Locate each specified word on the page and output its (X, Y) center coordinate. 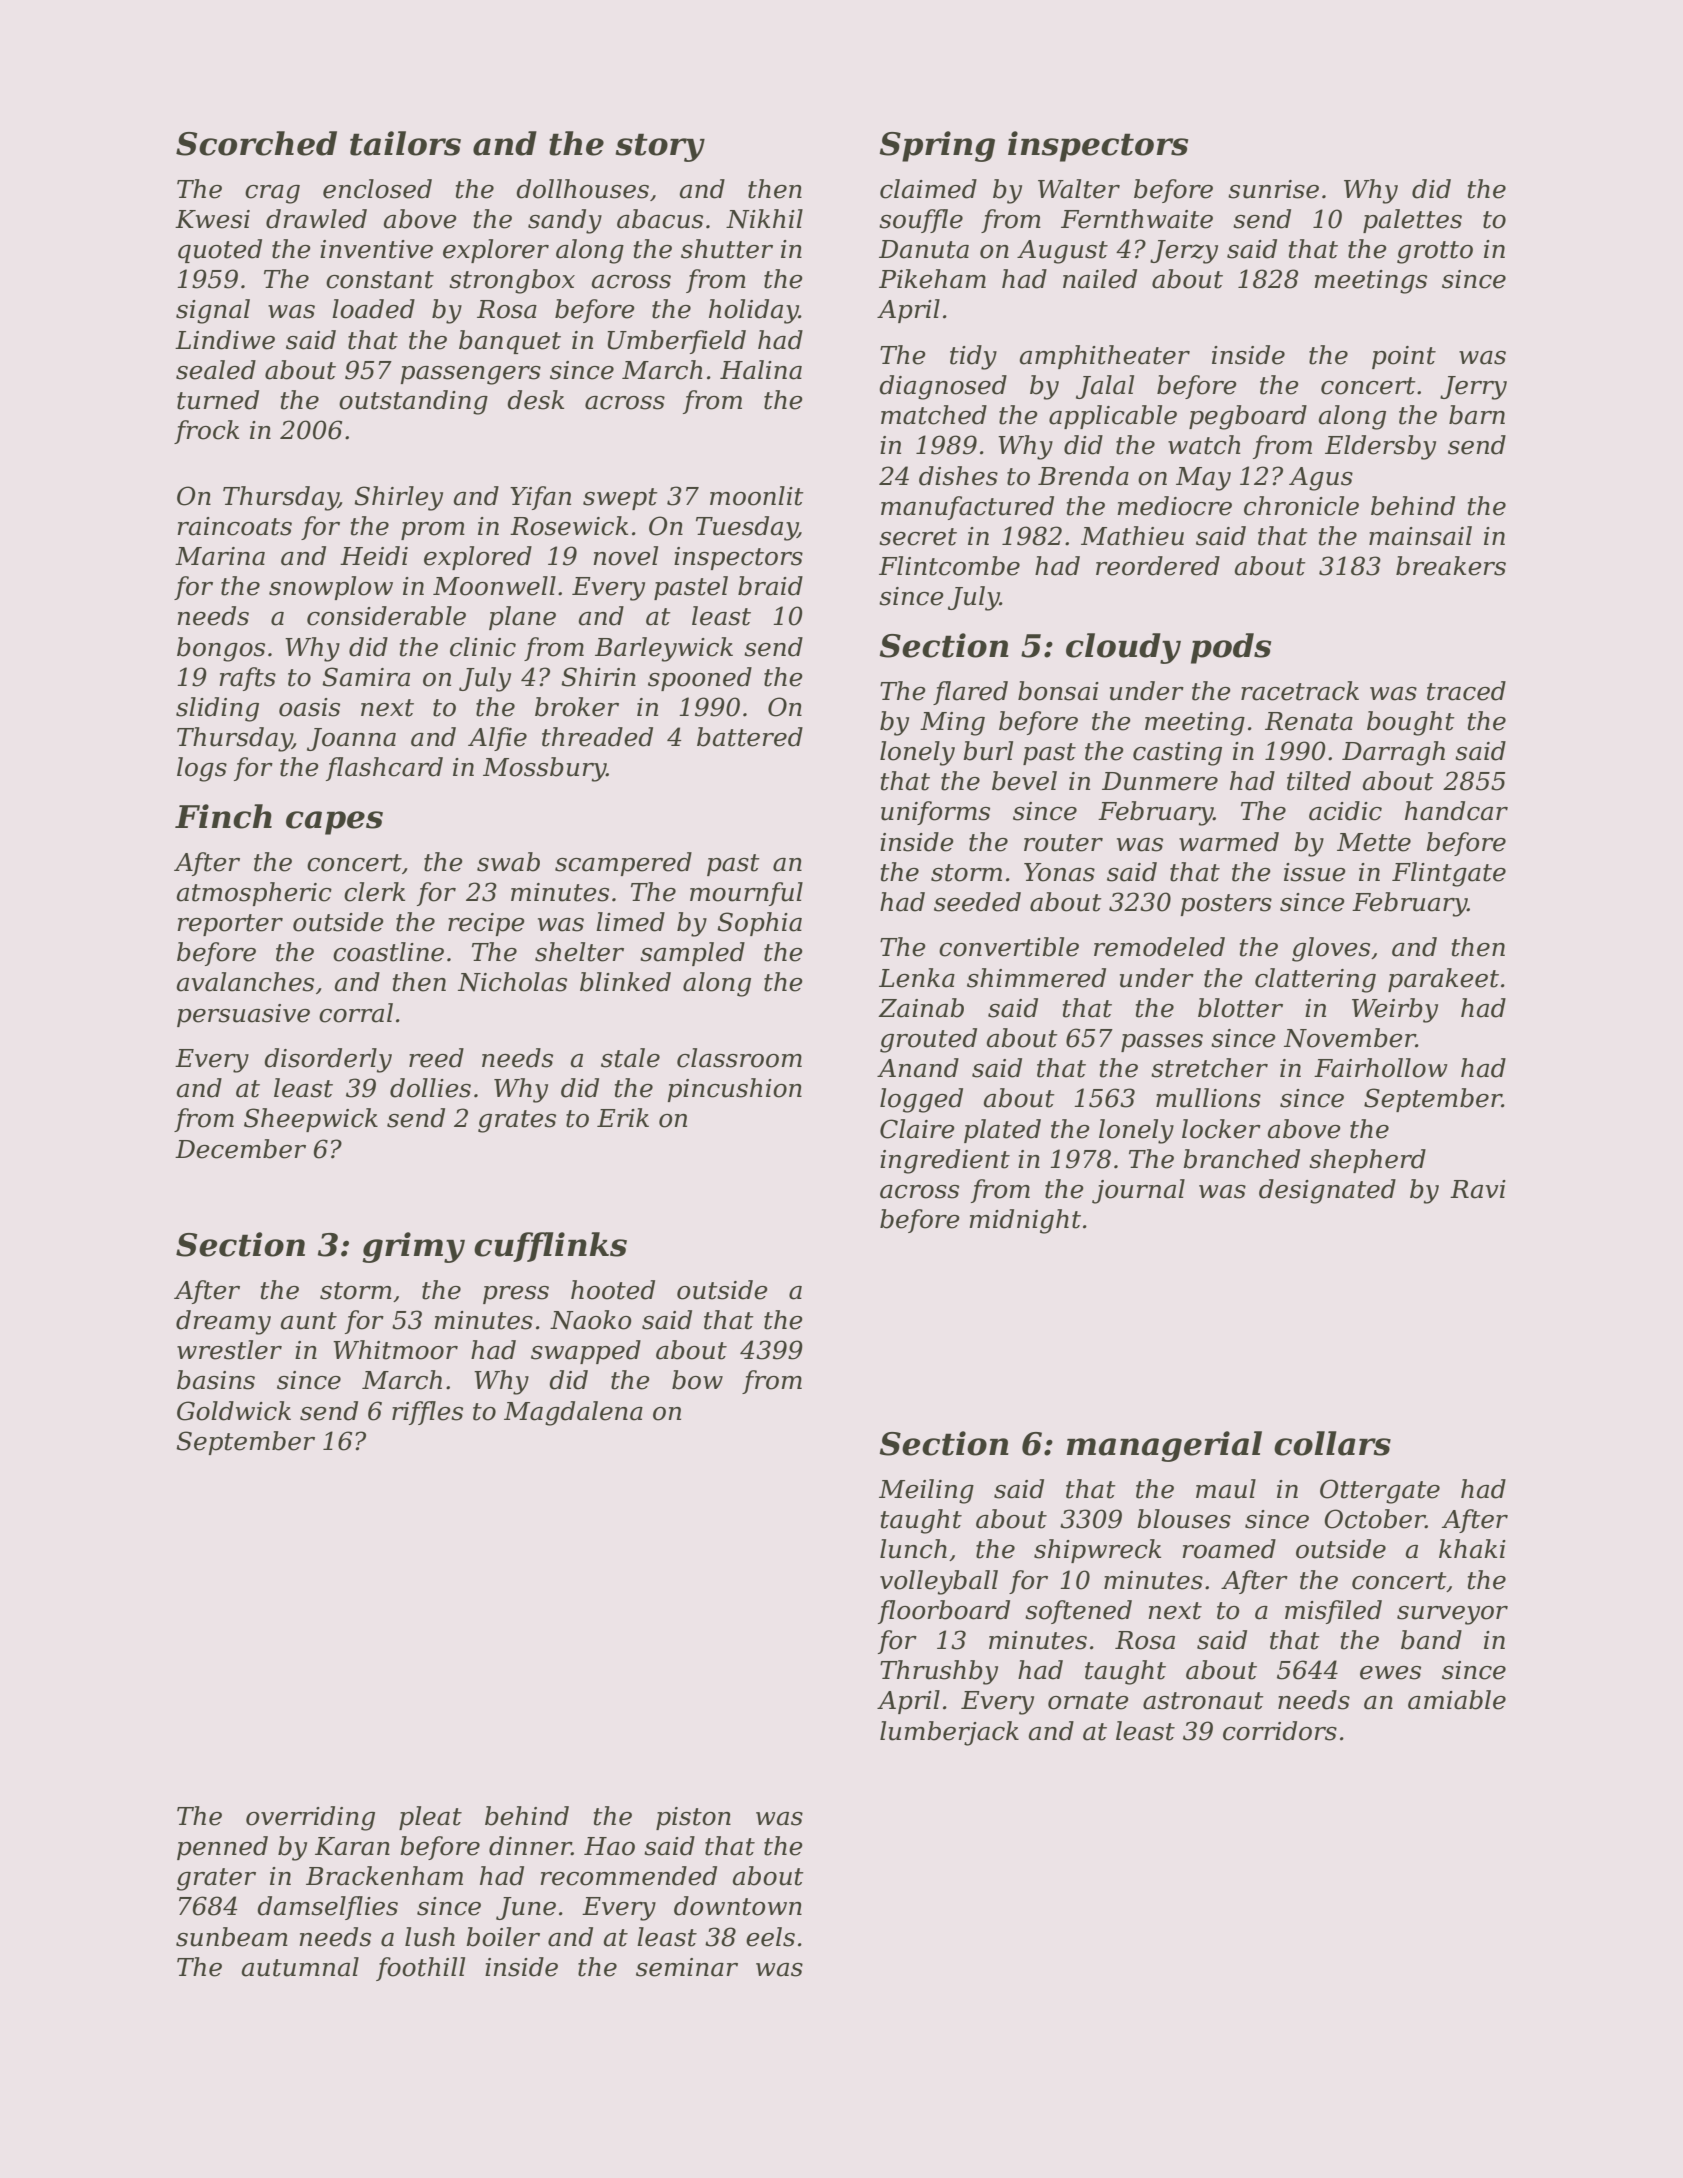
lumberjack (949, 1733)
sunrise (1273, 189)
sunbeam (232, 1937)
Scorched (256, 143)
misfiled (1333, 1612)
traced (1466, 691)
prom (433, 531)
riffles (427, 1413)
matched (934, 415)
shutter (727, 249)
